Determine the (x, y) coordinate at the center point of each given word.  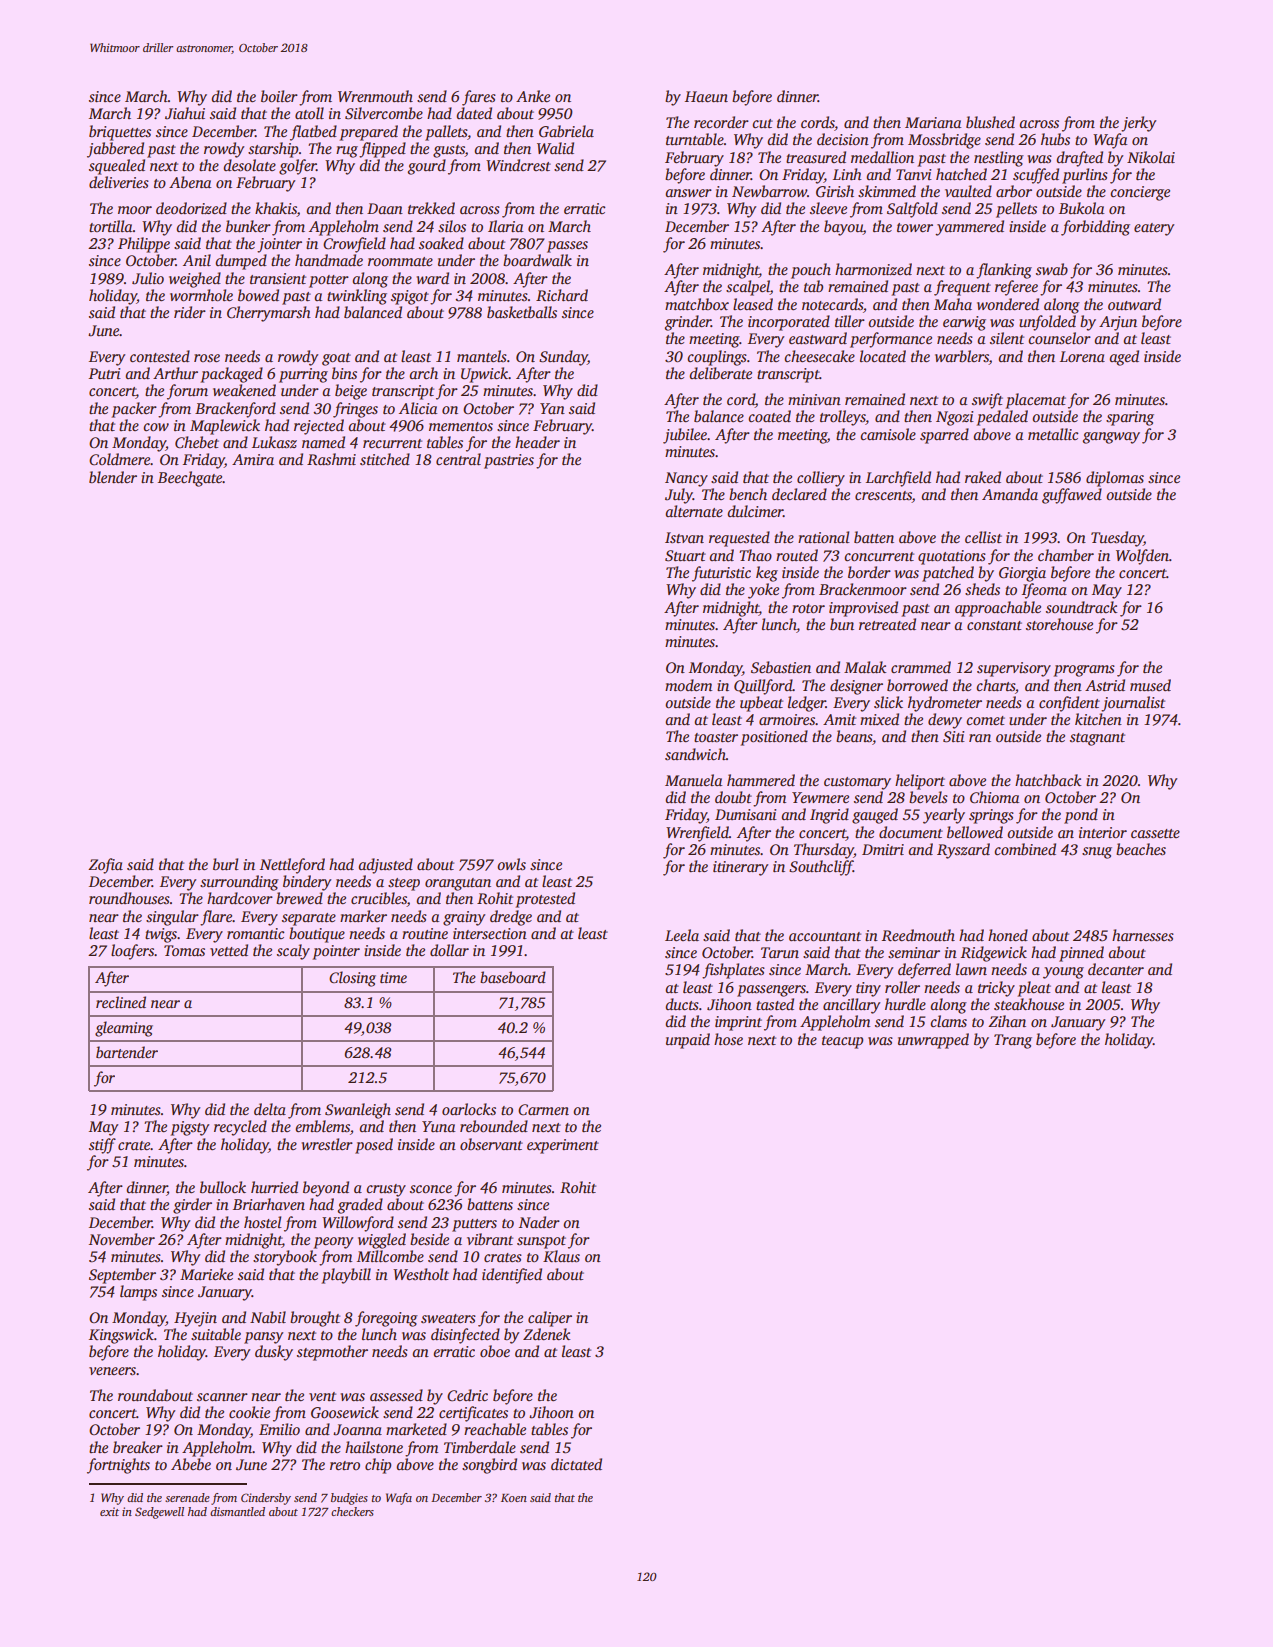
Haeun (706, 96)
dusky (274, 1353)
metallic (1053, 434)
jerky (1138, 124)
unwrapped (933, 1041)
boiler (279, 96)
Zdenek (546, 1334)
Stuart (685, 556)
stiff (102, 1146)
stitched (385, 459)
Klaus (561, 1256)
